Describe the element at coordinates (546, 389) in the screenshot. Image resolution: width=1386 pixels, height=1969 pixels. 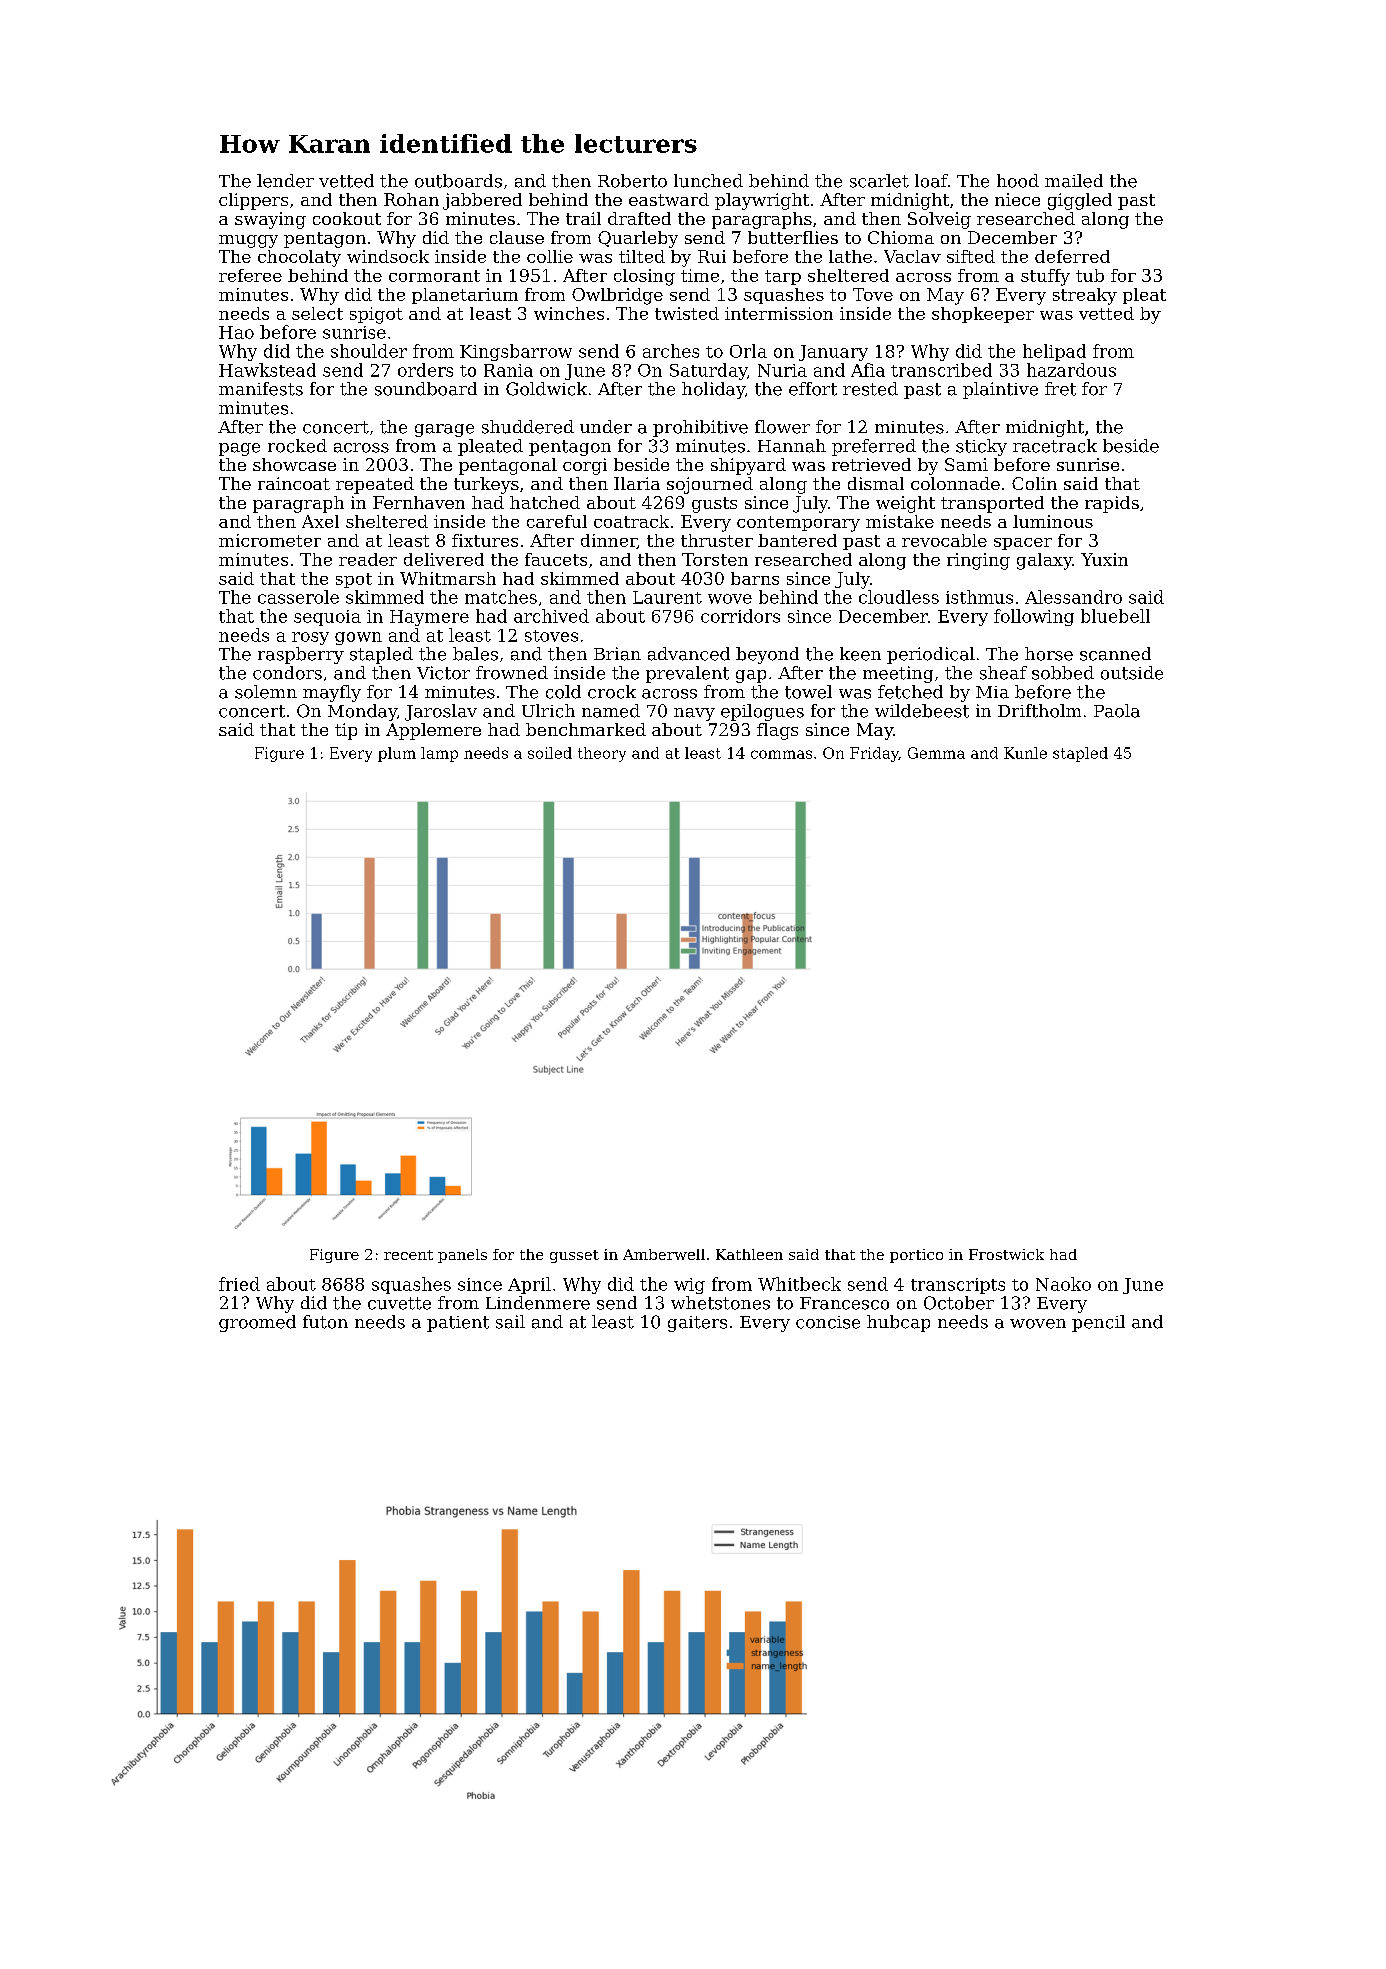
I see `Goldwick` at that location.
